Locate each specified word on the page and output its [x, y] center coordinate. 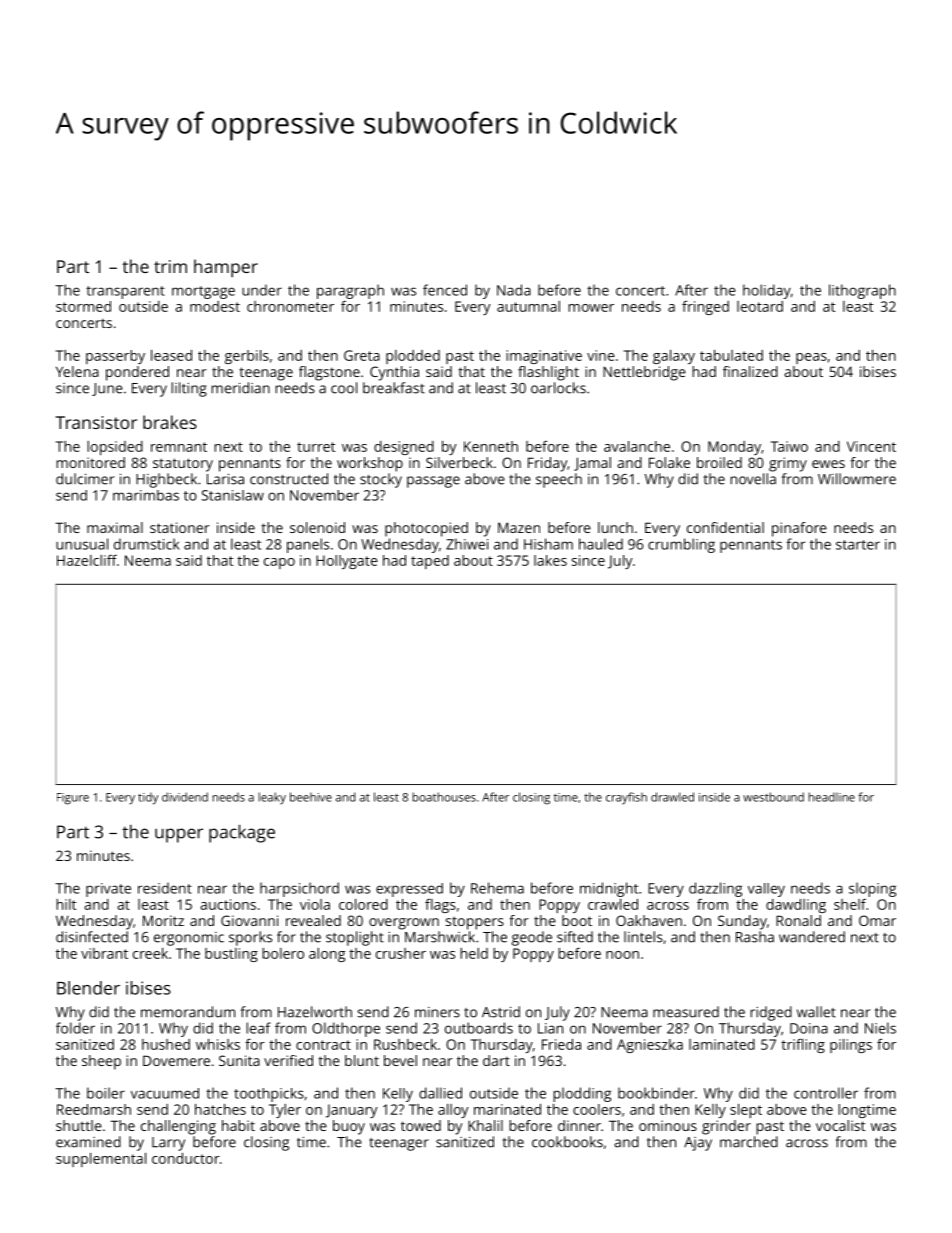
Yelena [77, 371]
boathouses [444, 797]
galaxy [674, 357]
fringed [705, 308]
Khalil [485, 1125]
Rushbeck [405, 1044]
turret [316, 447]
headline [832, 797]
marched [749, 1142]
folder [75, 1028]
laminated [722, 1044]
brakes [170, 422]
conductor [186, 1158]
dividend [185, 797]
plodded [413, 357]
